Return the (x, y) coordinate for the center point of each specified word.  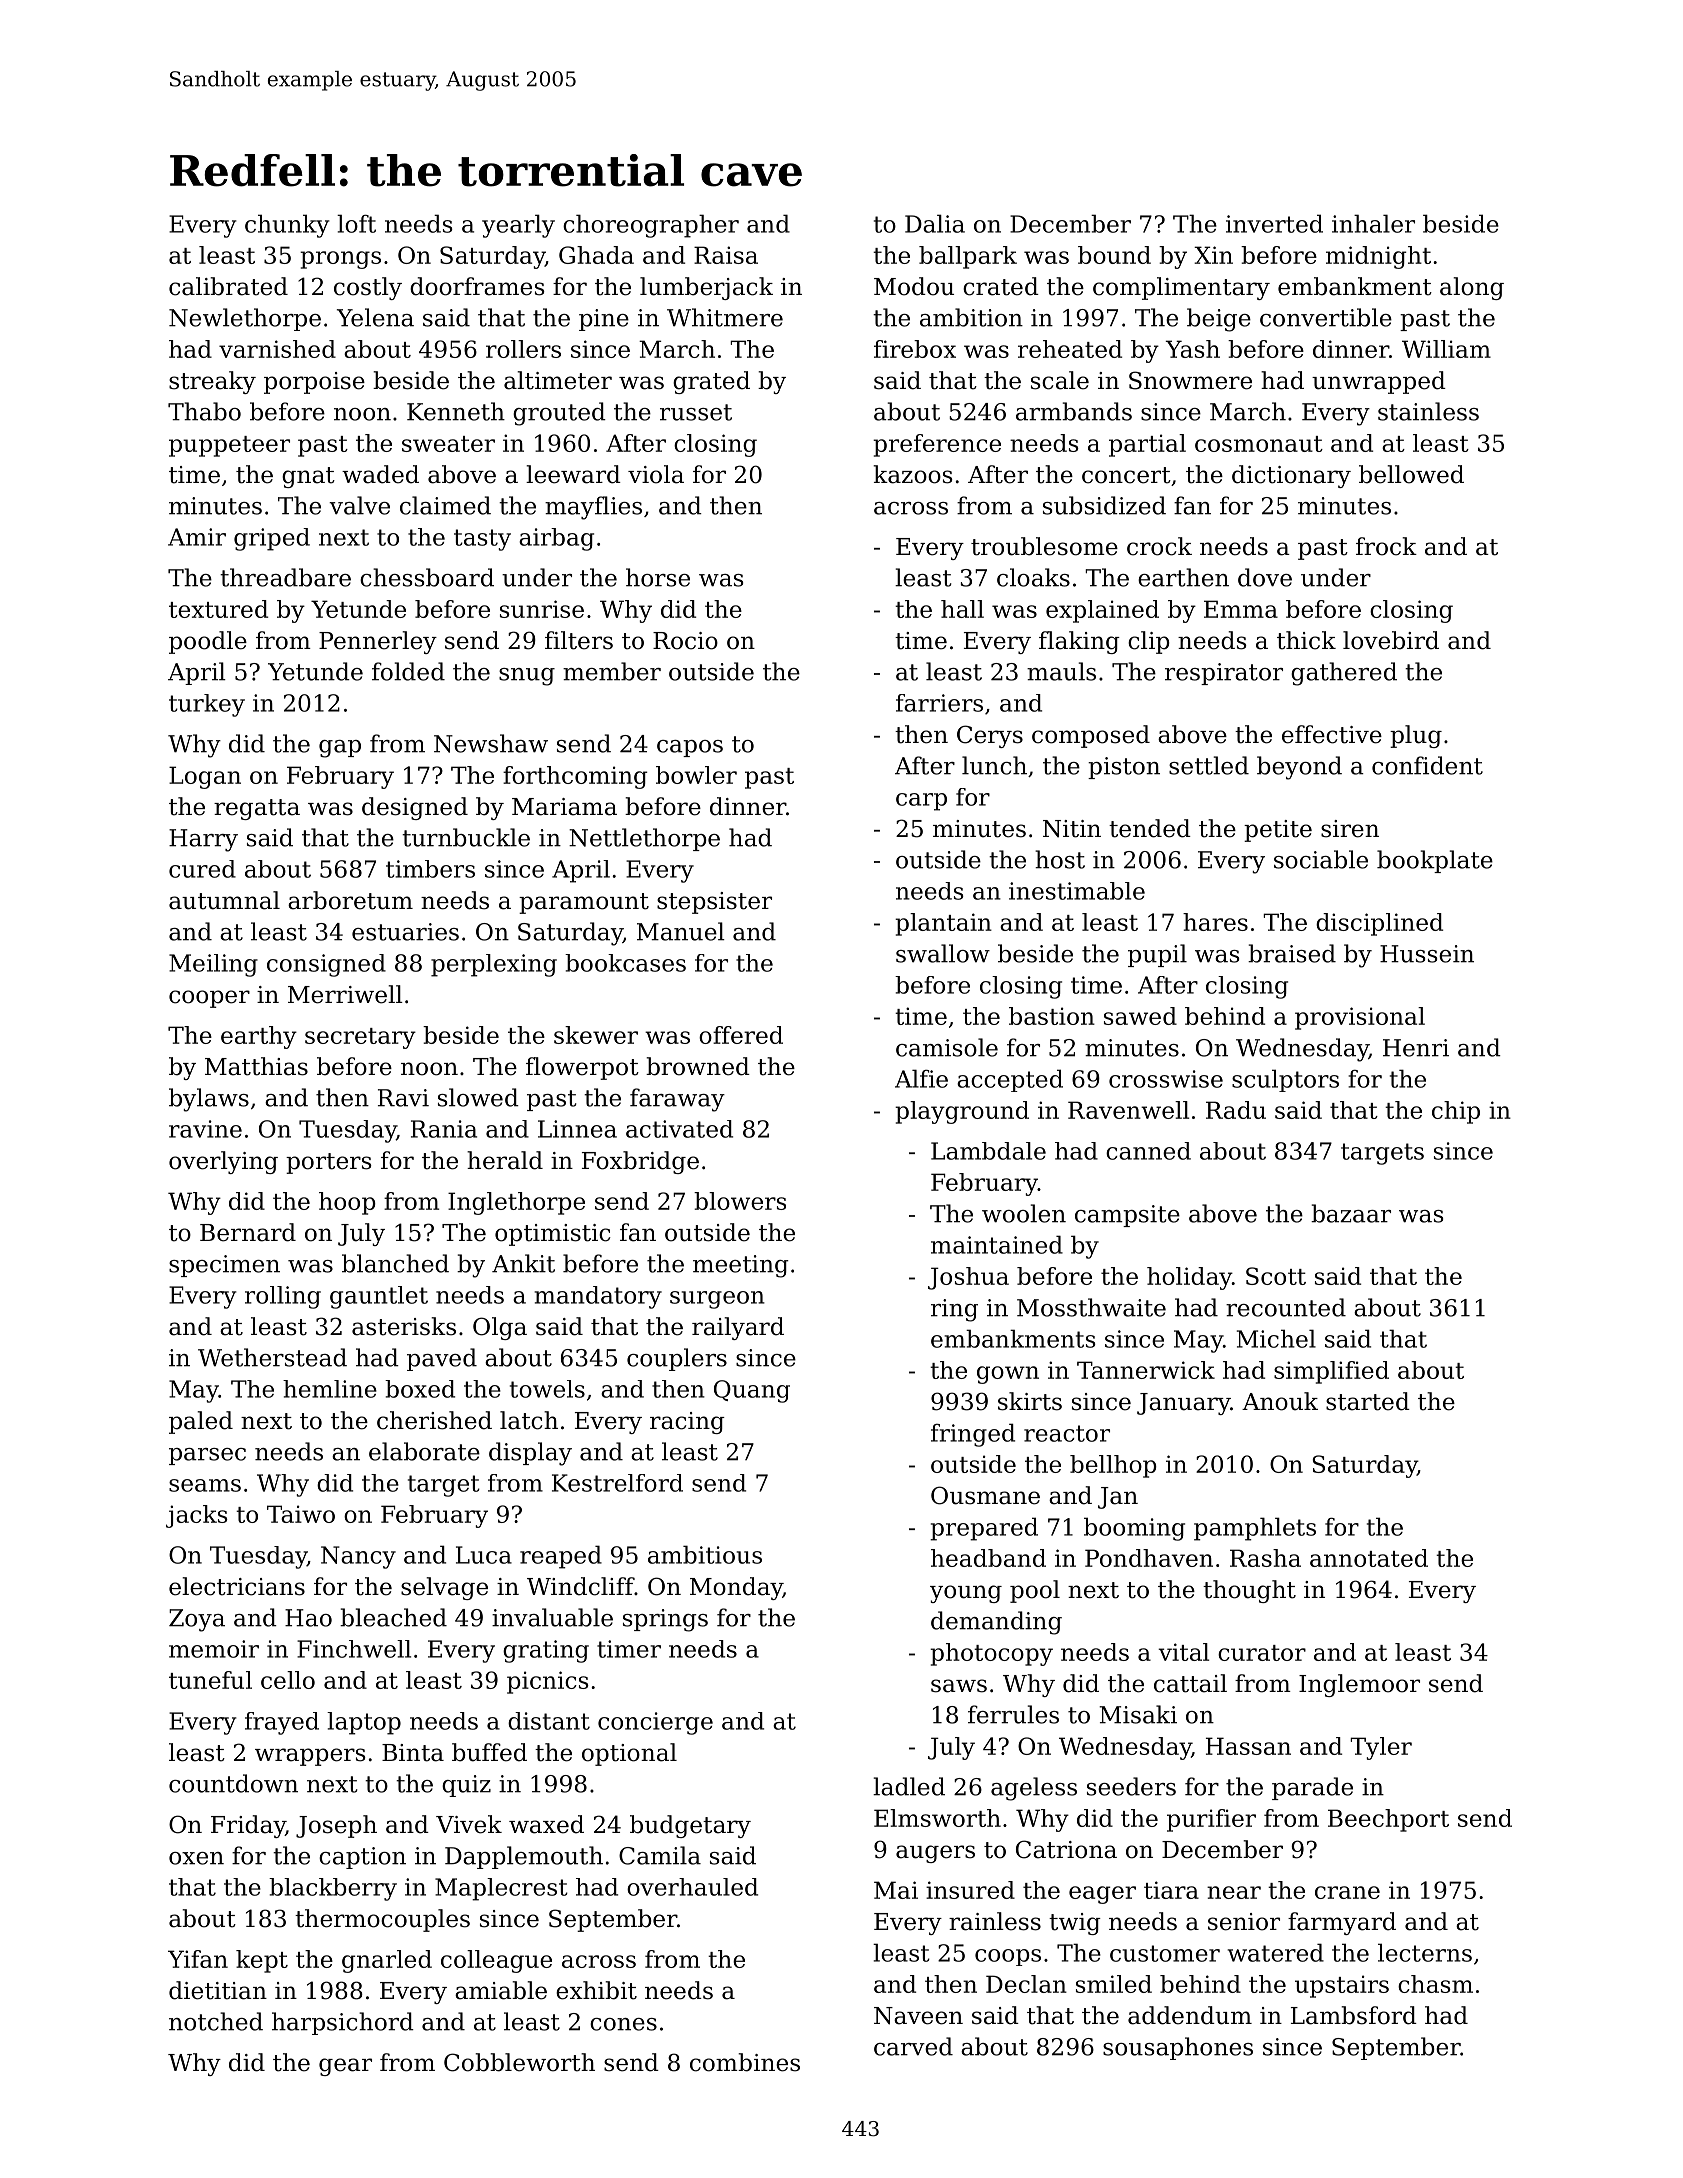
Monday (736, 1588)
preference (937, 445)
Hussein (1427, 954)
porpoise (314, 383)
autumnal (224, 900)
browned (698, 1066)
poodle (208, 642)
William (1446, 349)
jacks (197, 1516)
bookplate (1435, 861)
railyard (738, 1328)
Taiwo (301, 1514)
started (1368, 1401)
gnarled (387, 1961)
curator (1262, 1653)
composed (1091, 736)
